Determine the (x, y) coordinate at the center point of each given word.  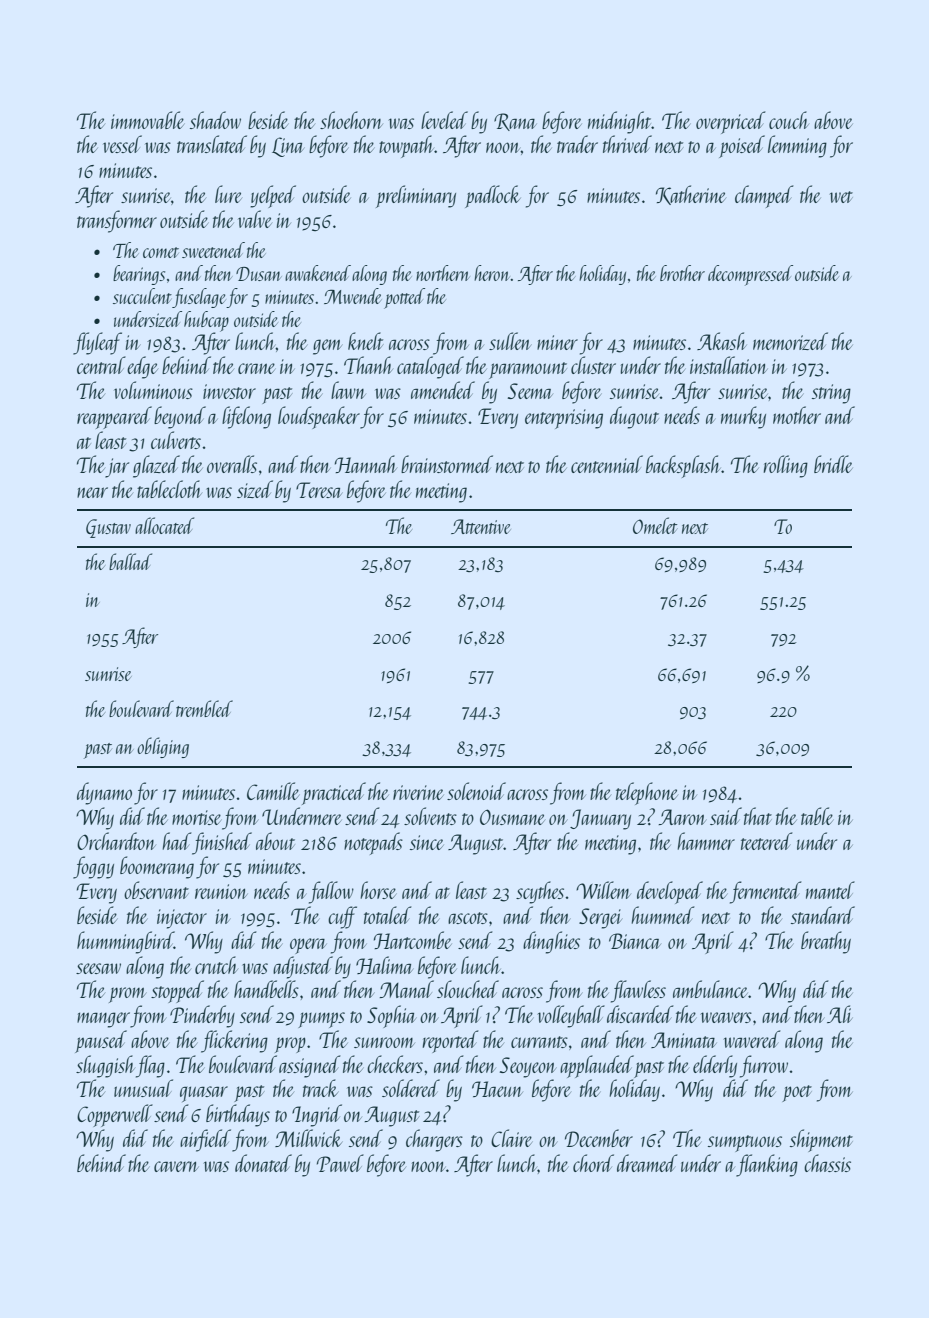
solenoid (476, 791)
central (101, 365)
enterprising (564, 419)
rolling (786, 466)
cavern (176, 1166)
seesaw (98, 968)
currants (539, 1042)
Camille (273, 791)
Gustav (108, 528)
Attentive (481, 526)
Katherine (691, 195)
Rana (515, 122)
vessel (122, 144)
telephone (647, 793)
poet (797, 1093)
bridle (833, 464)
